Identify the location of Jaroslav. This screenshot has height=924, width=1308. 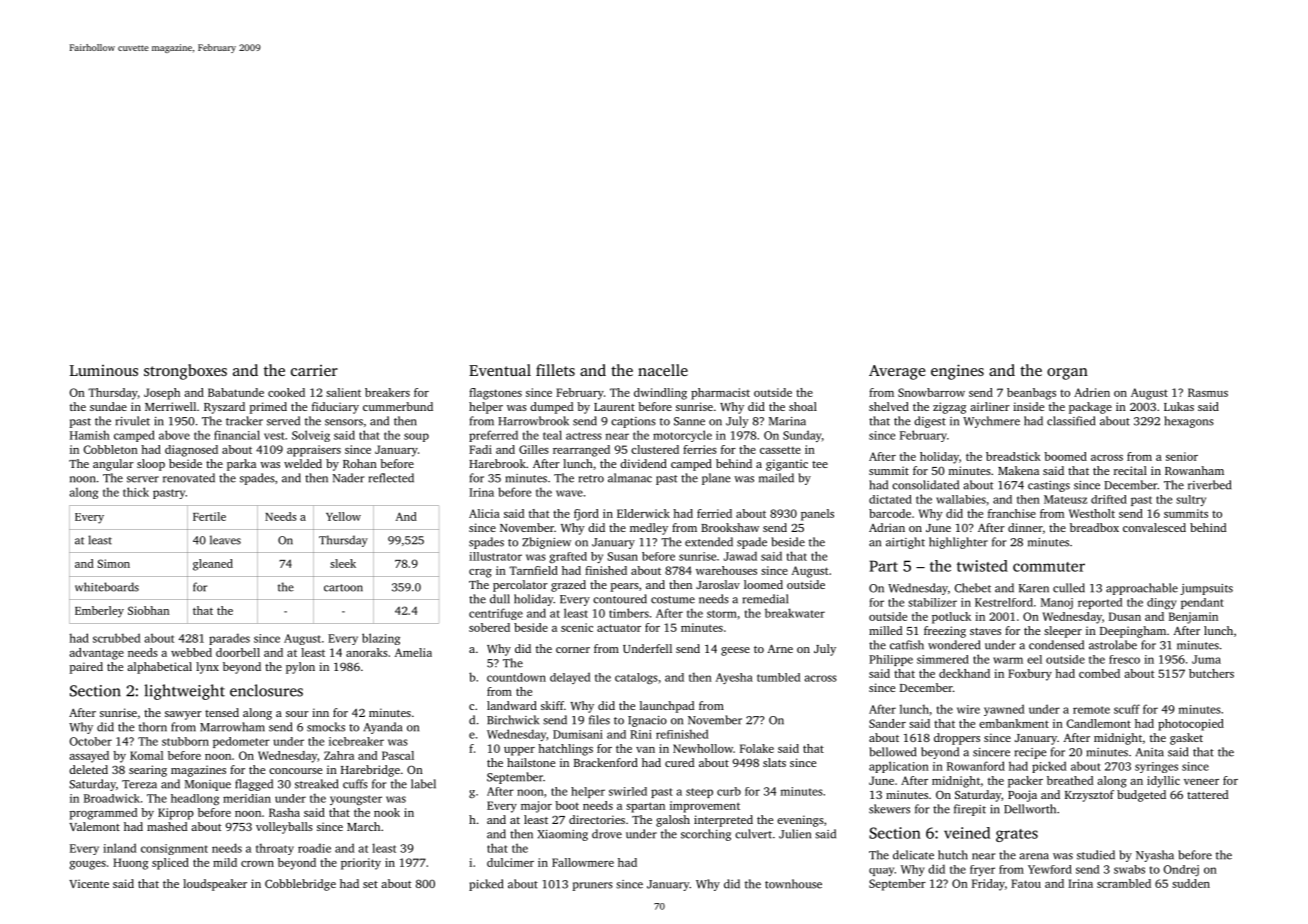
(718, 584).
